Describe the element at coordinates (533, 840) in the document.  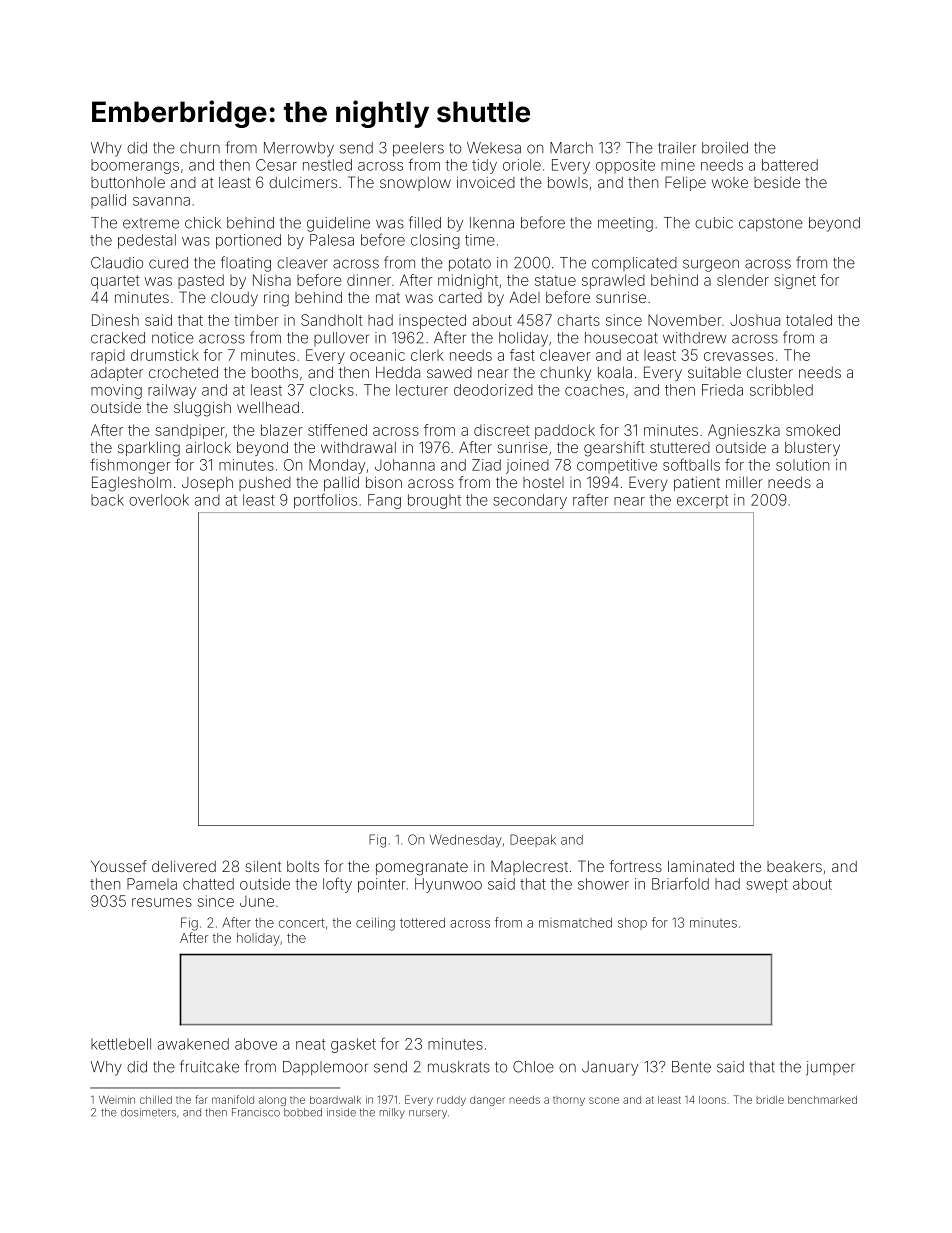
I see `Deepak` at that location.
